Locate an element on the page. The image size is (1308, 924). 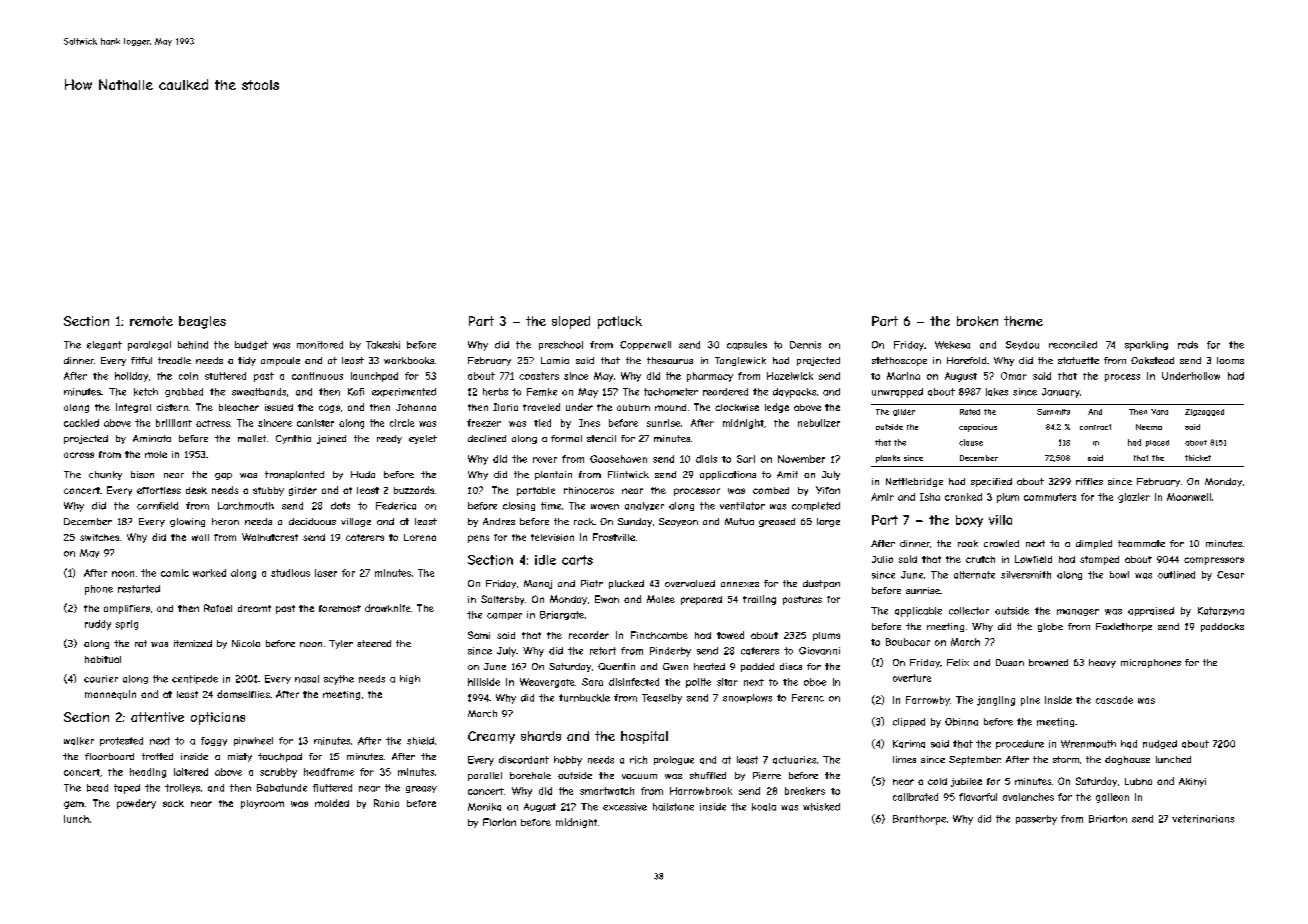
mole is located at coordinates (156, 454).
